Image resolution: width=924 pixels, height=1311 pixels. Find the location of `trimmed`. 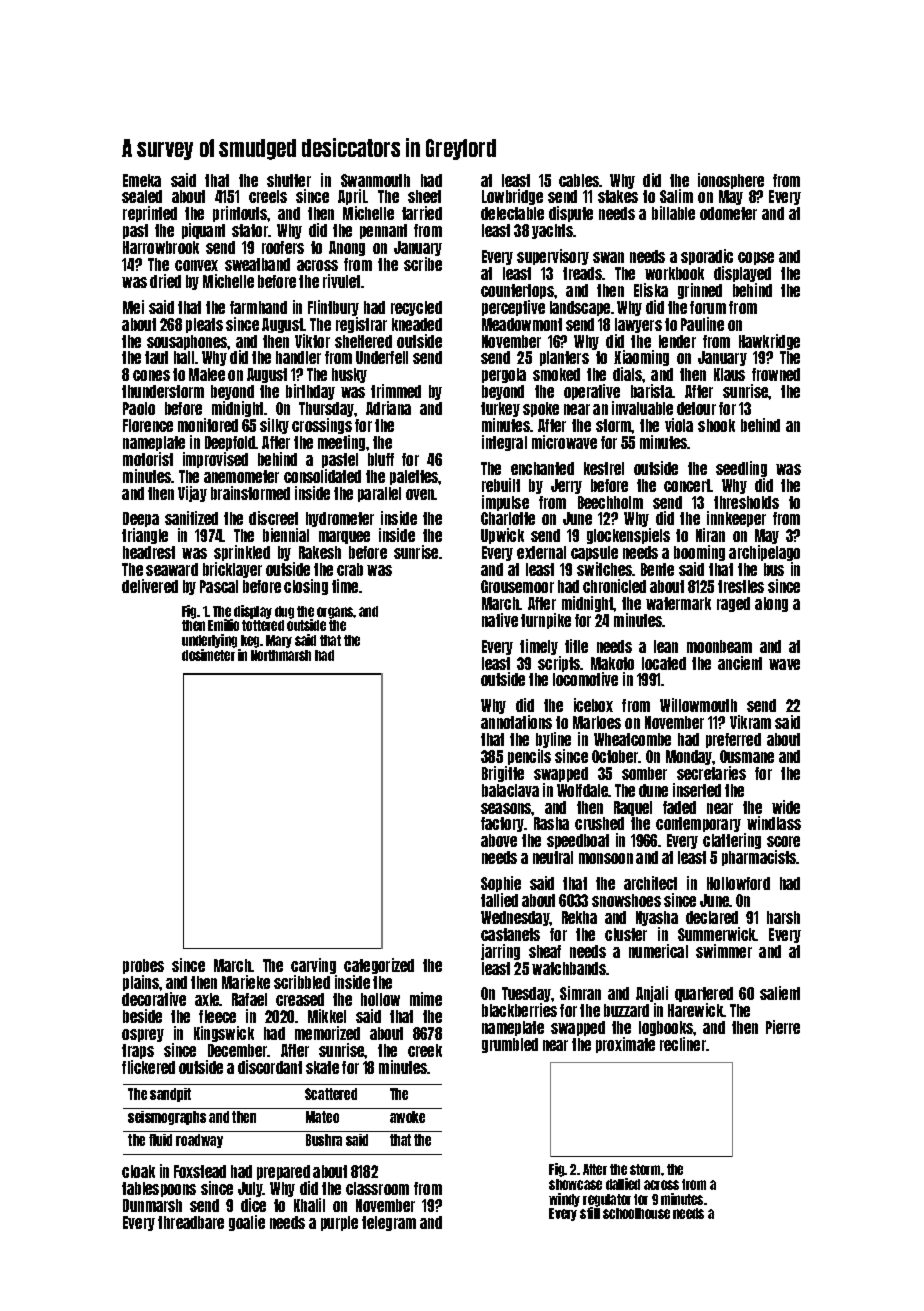

trimmed is located at coordinates (396, 391).
